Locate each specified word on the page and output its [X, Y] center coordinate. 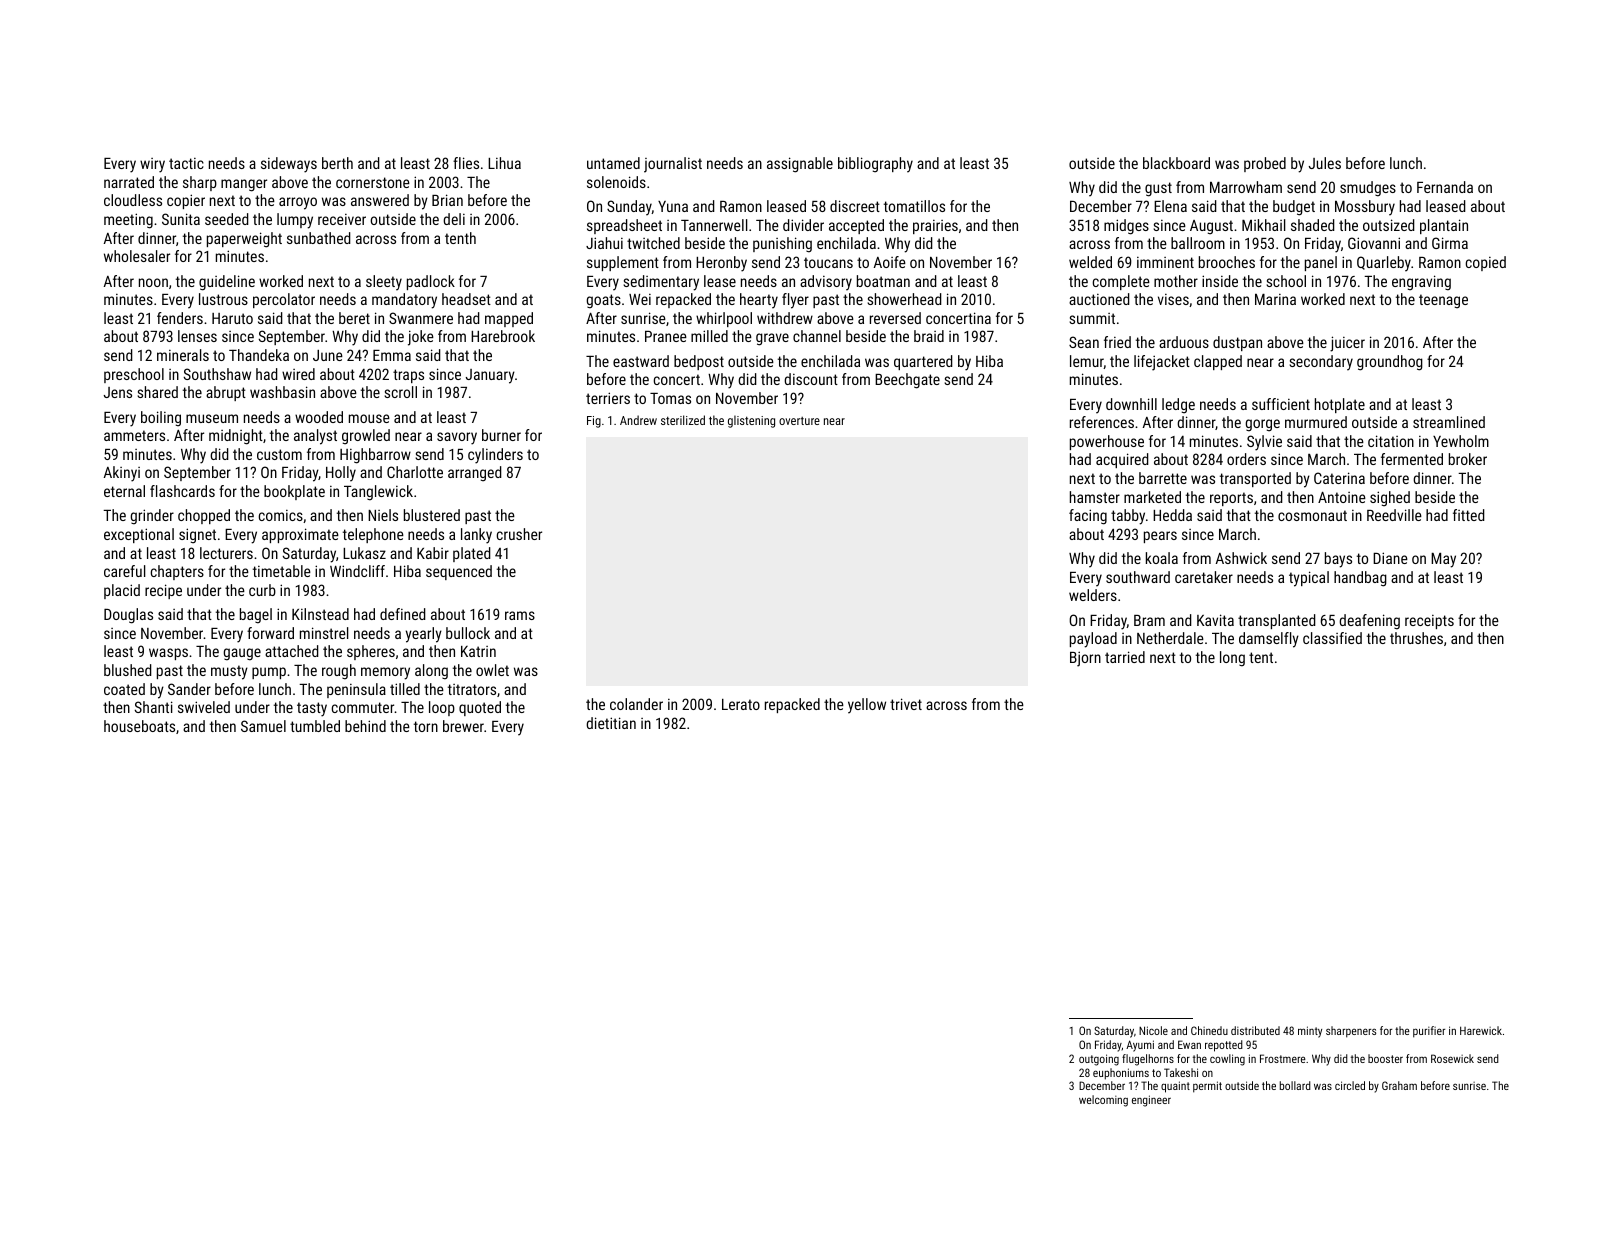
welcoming [1103, 1101]
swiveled [204, 707]
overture [799, 421]
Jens [118, 392]
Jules [1325, 163]
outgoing [1099, 1060]
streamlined [1449, 422]
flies [466, 163]
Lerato [741, 704]
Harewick [1481, 1030]
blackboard [1176, 163]
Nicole [1153, 1030]
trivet [906, 704]
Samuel [263, 726]
